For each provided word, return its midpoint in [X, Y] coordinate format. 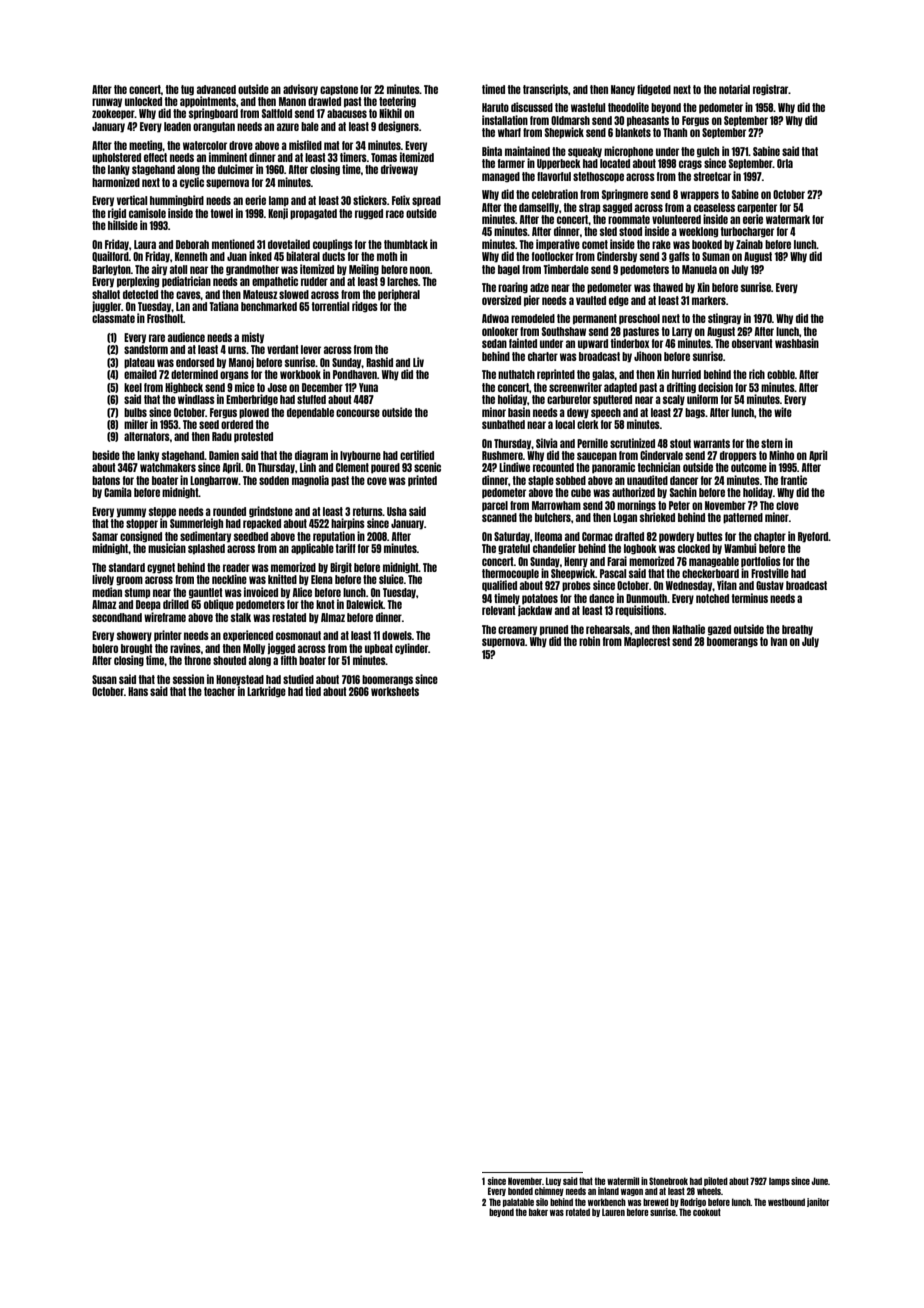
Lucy [553, 1181]
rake [661, 244]
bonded [520, 1191]
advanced [216, 89]
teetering [397, 102]
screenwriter [575, 387]
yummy [131, 513]
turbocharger [747, 232]
